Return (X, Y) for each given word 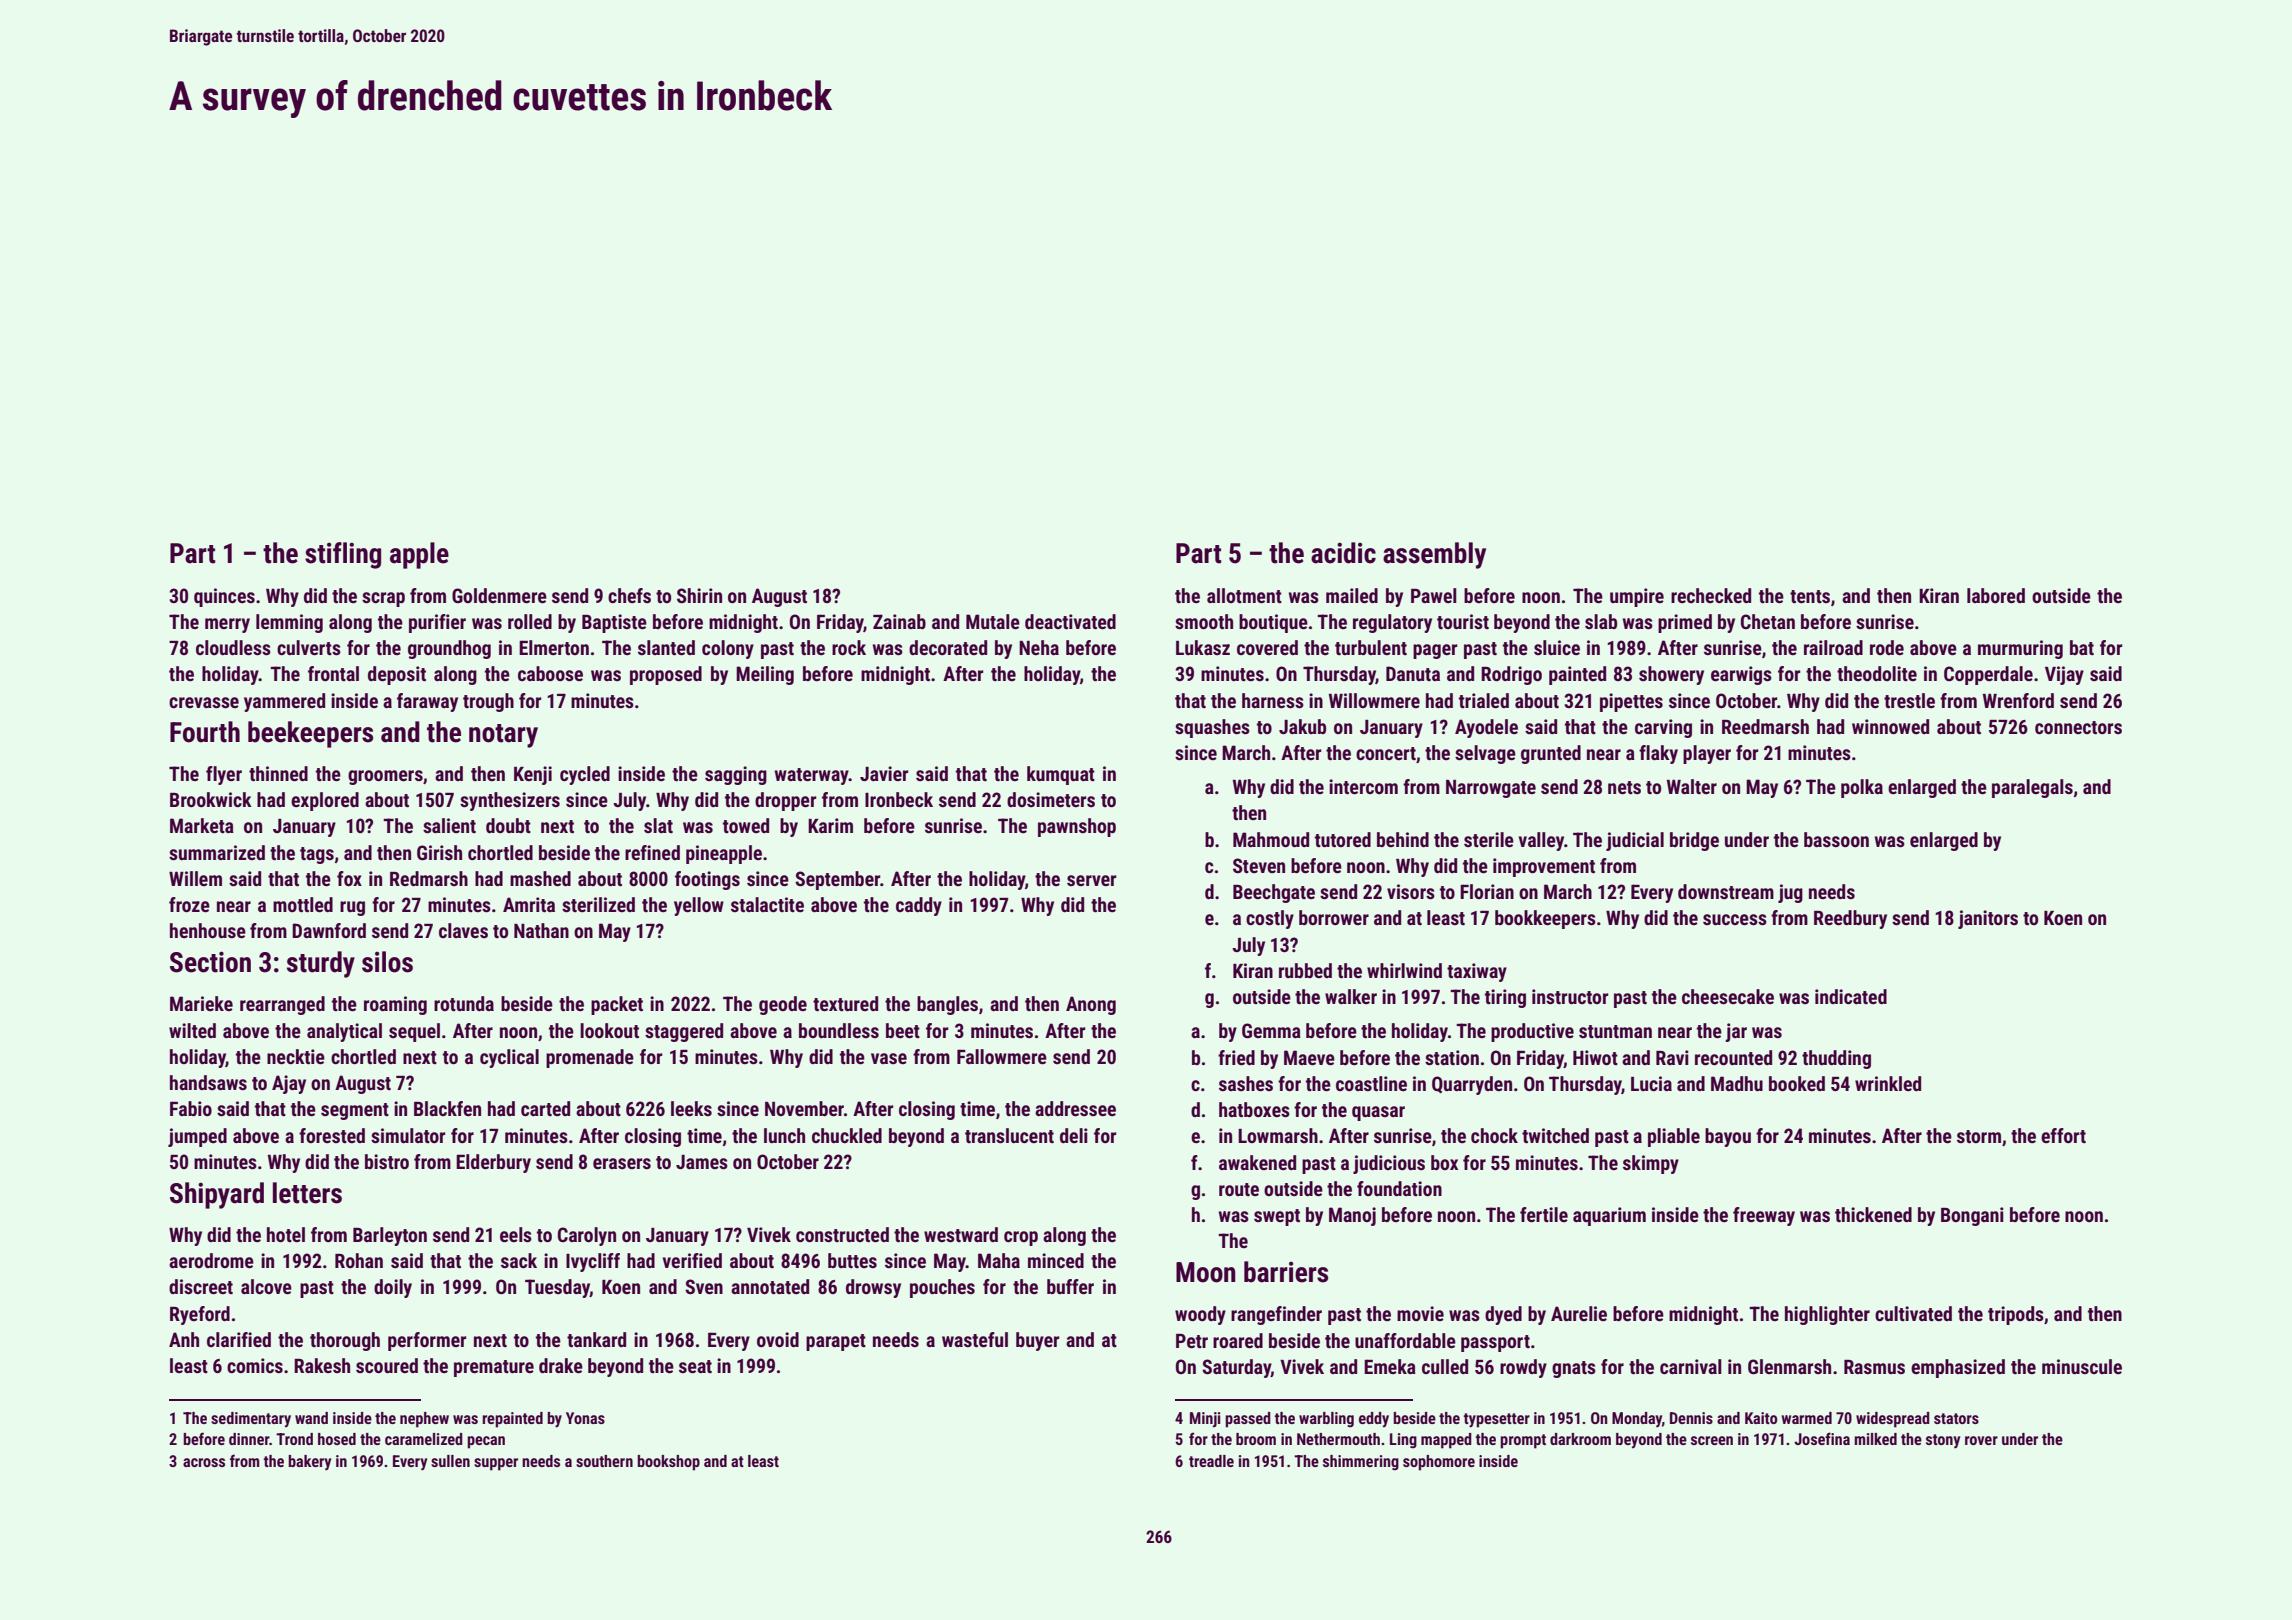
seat (695, 1366)
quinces (224, 597)
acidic (1343, 553)
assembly (1434, 555)
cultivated (1913, 1313)
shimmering (1361, 1463)
